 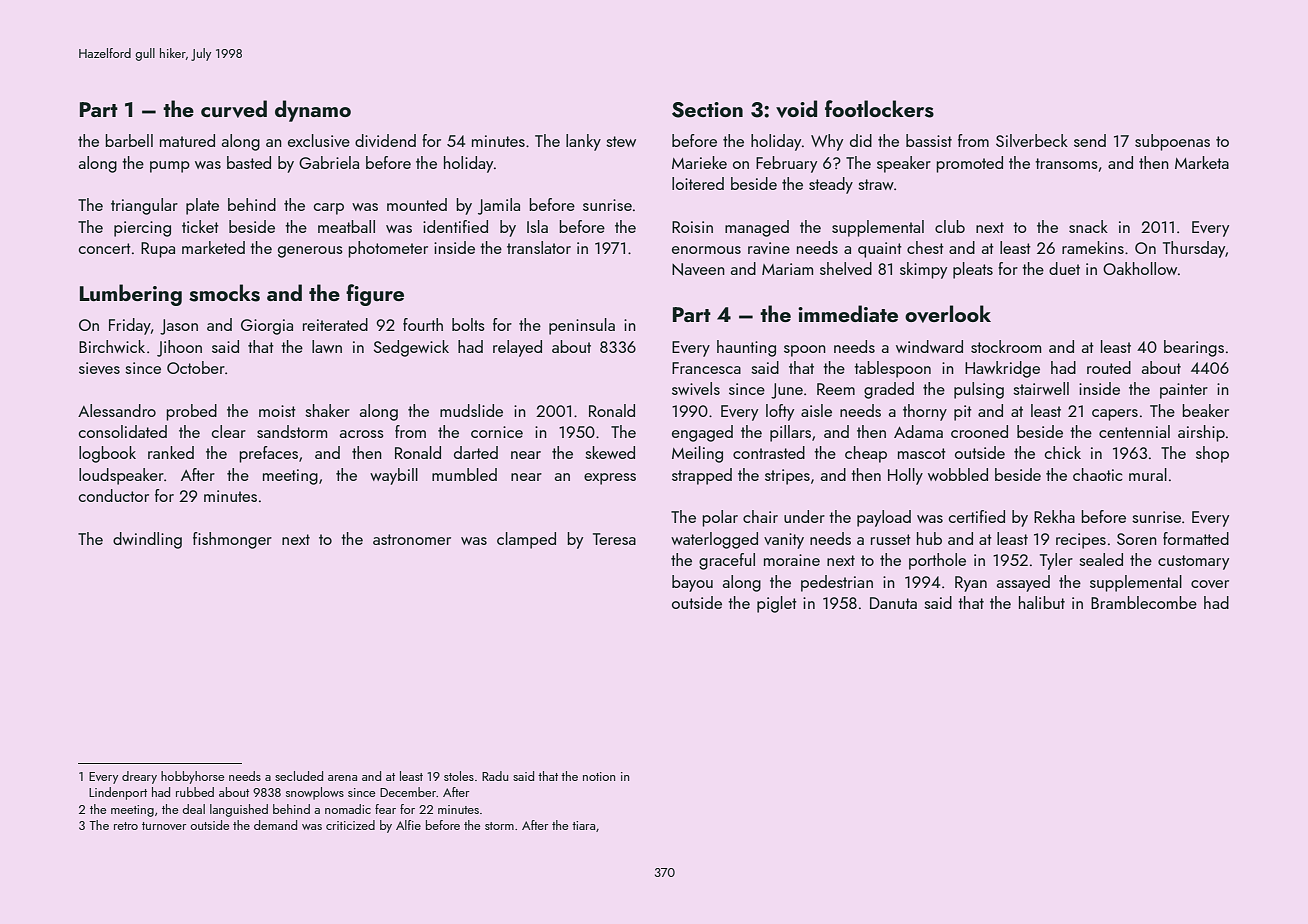 What do you see at coordinates (1066, 163) in the screenshot?
I see `transoms` at bounding box center [1066, 163].
